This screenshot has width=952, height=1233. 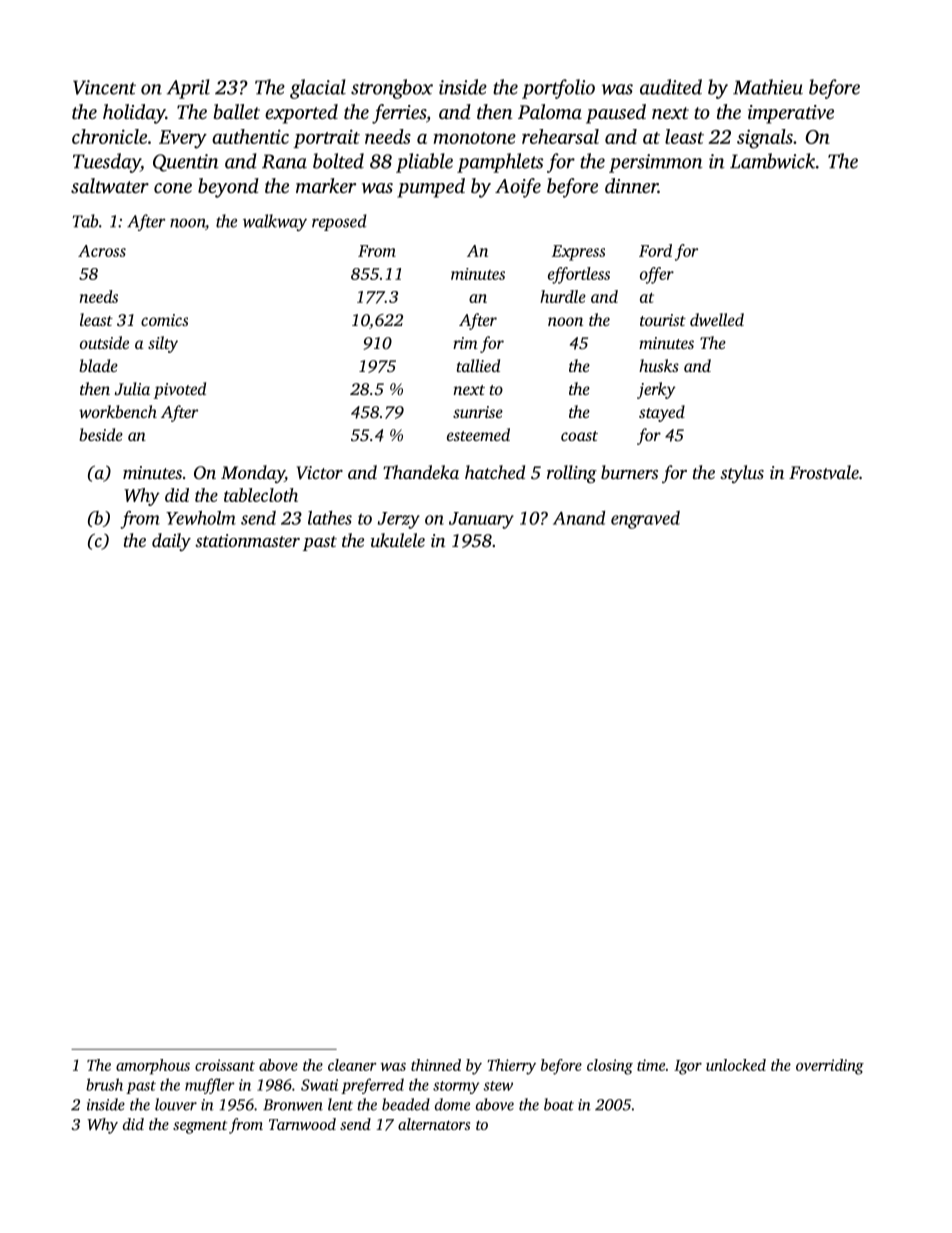 I want to click on Vincent, so click(x=104, y=87).
